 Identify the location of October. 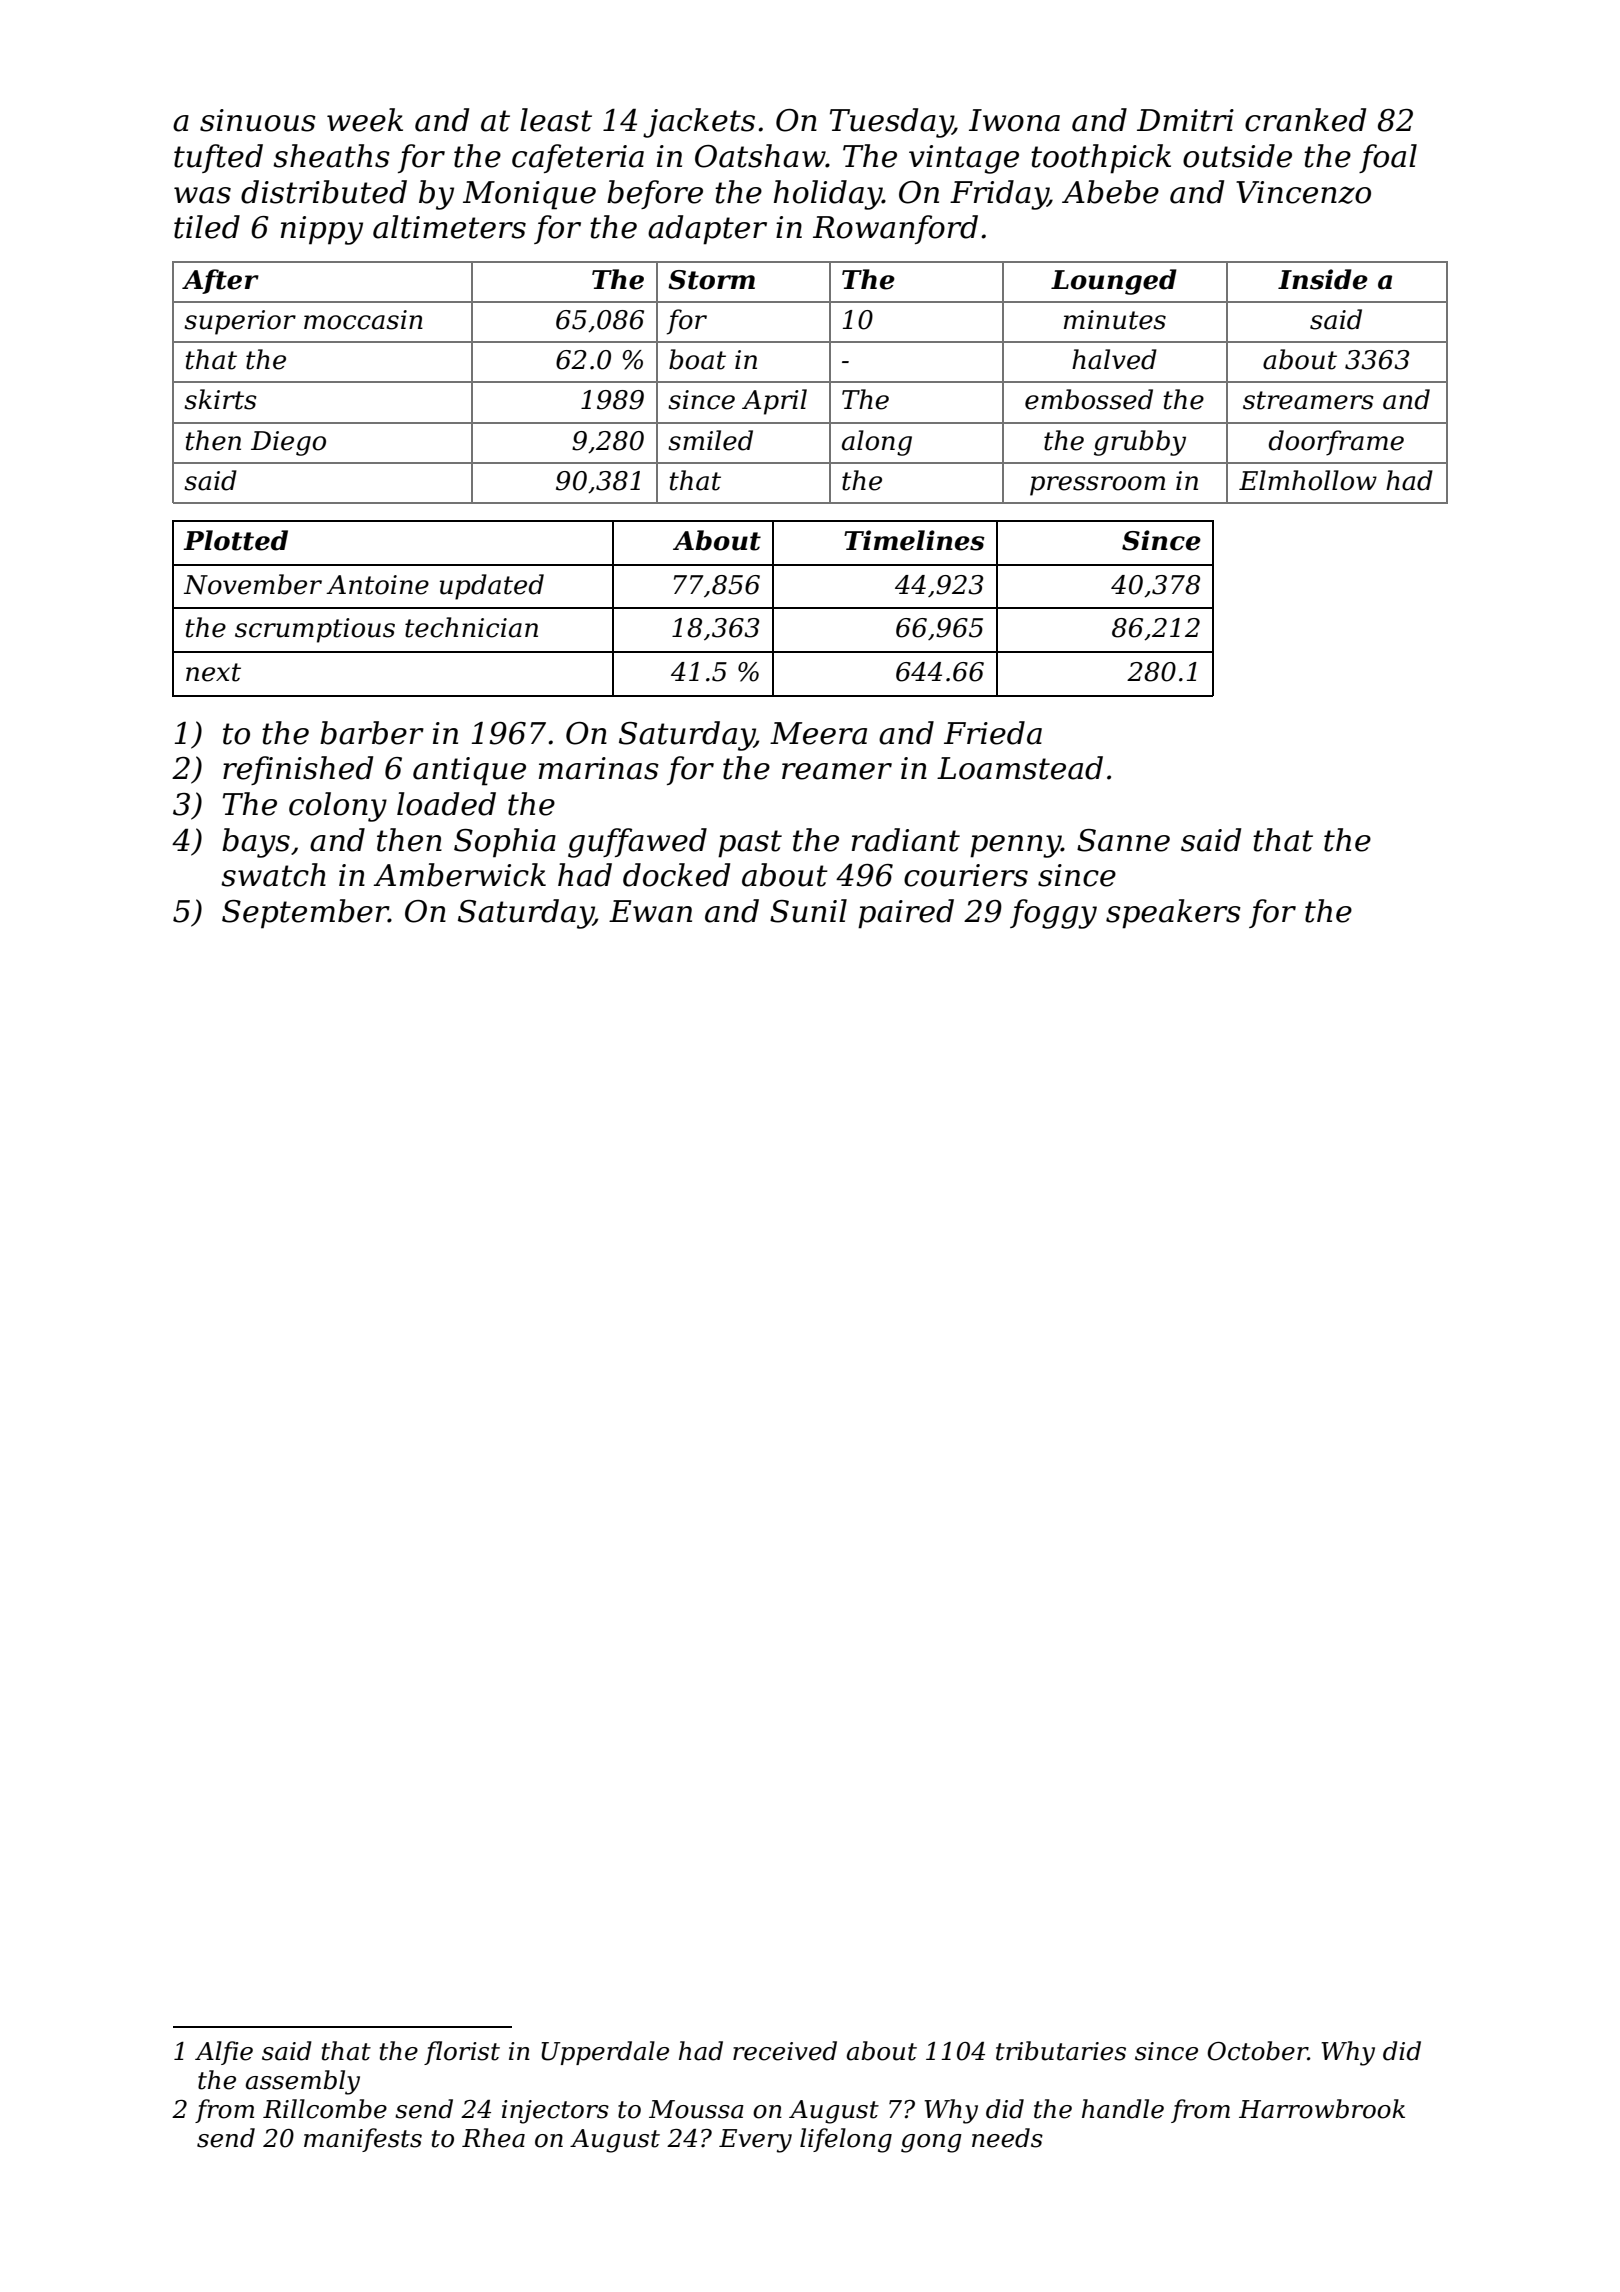
(1257, 2051).
